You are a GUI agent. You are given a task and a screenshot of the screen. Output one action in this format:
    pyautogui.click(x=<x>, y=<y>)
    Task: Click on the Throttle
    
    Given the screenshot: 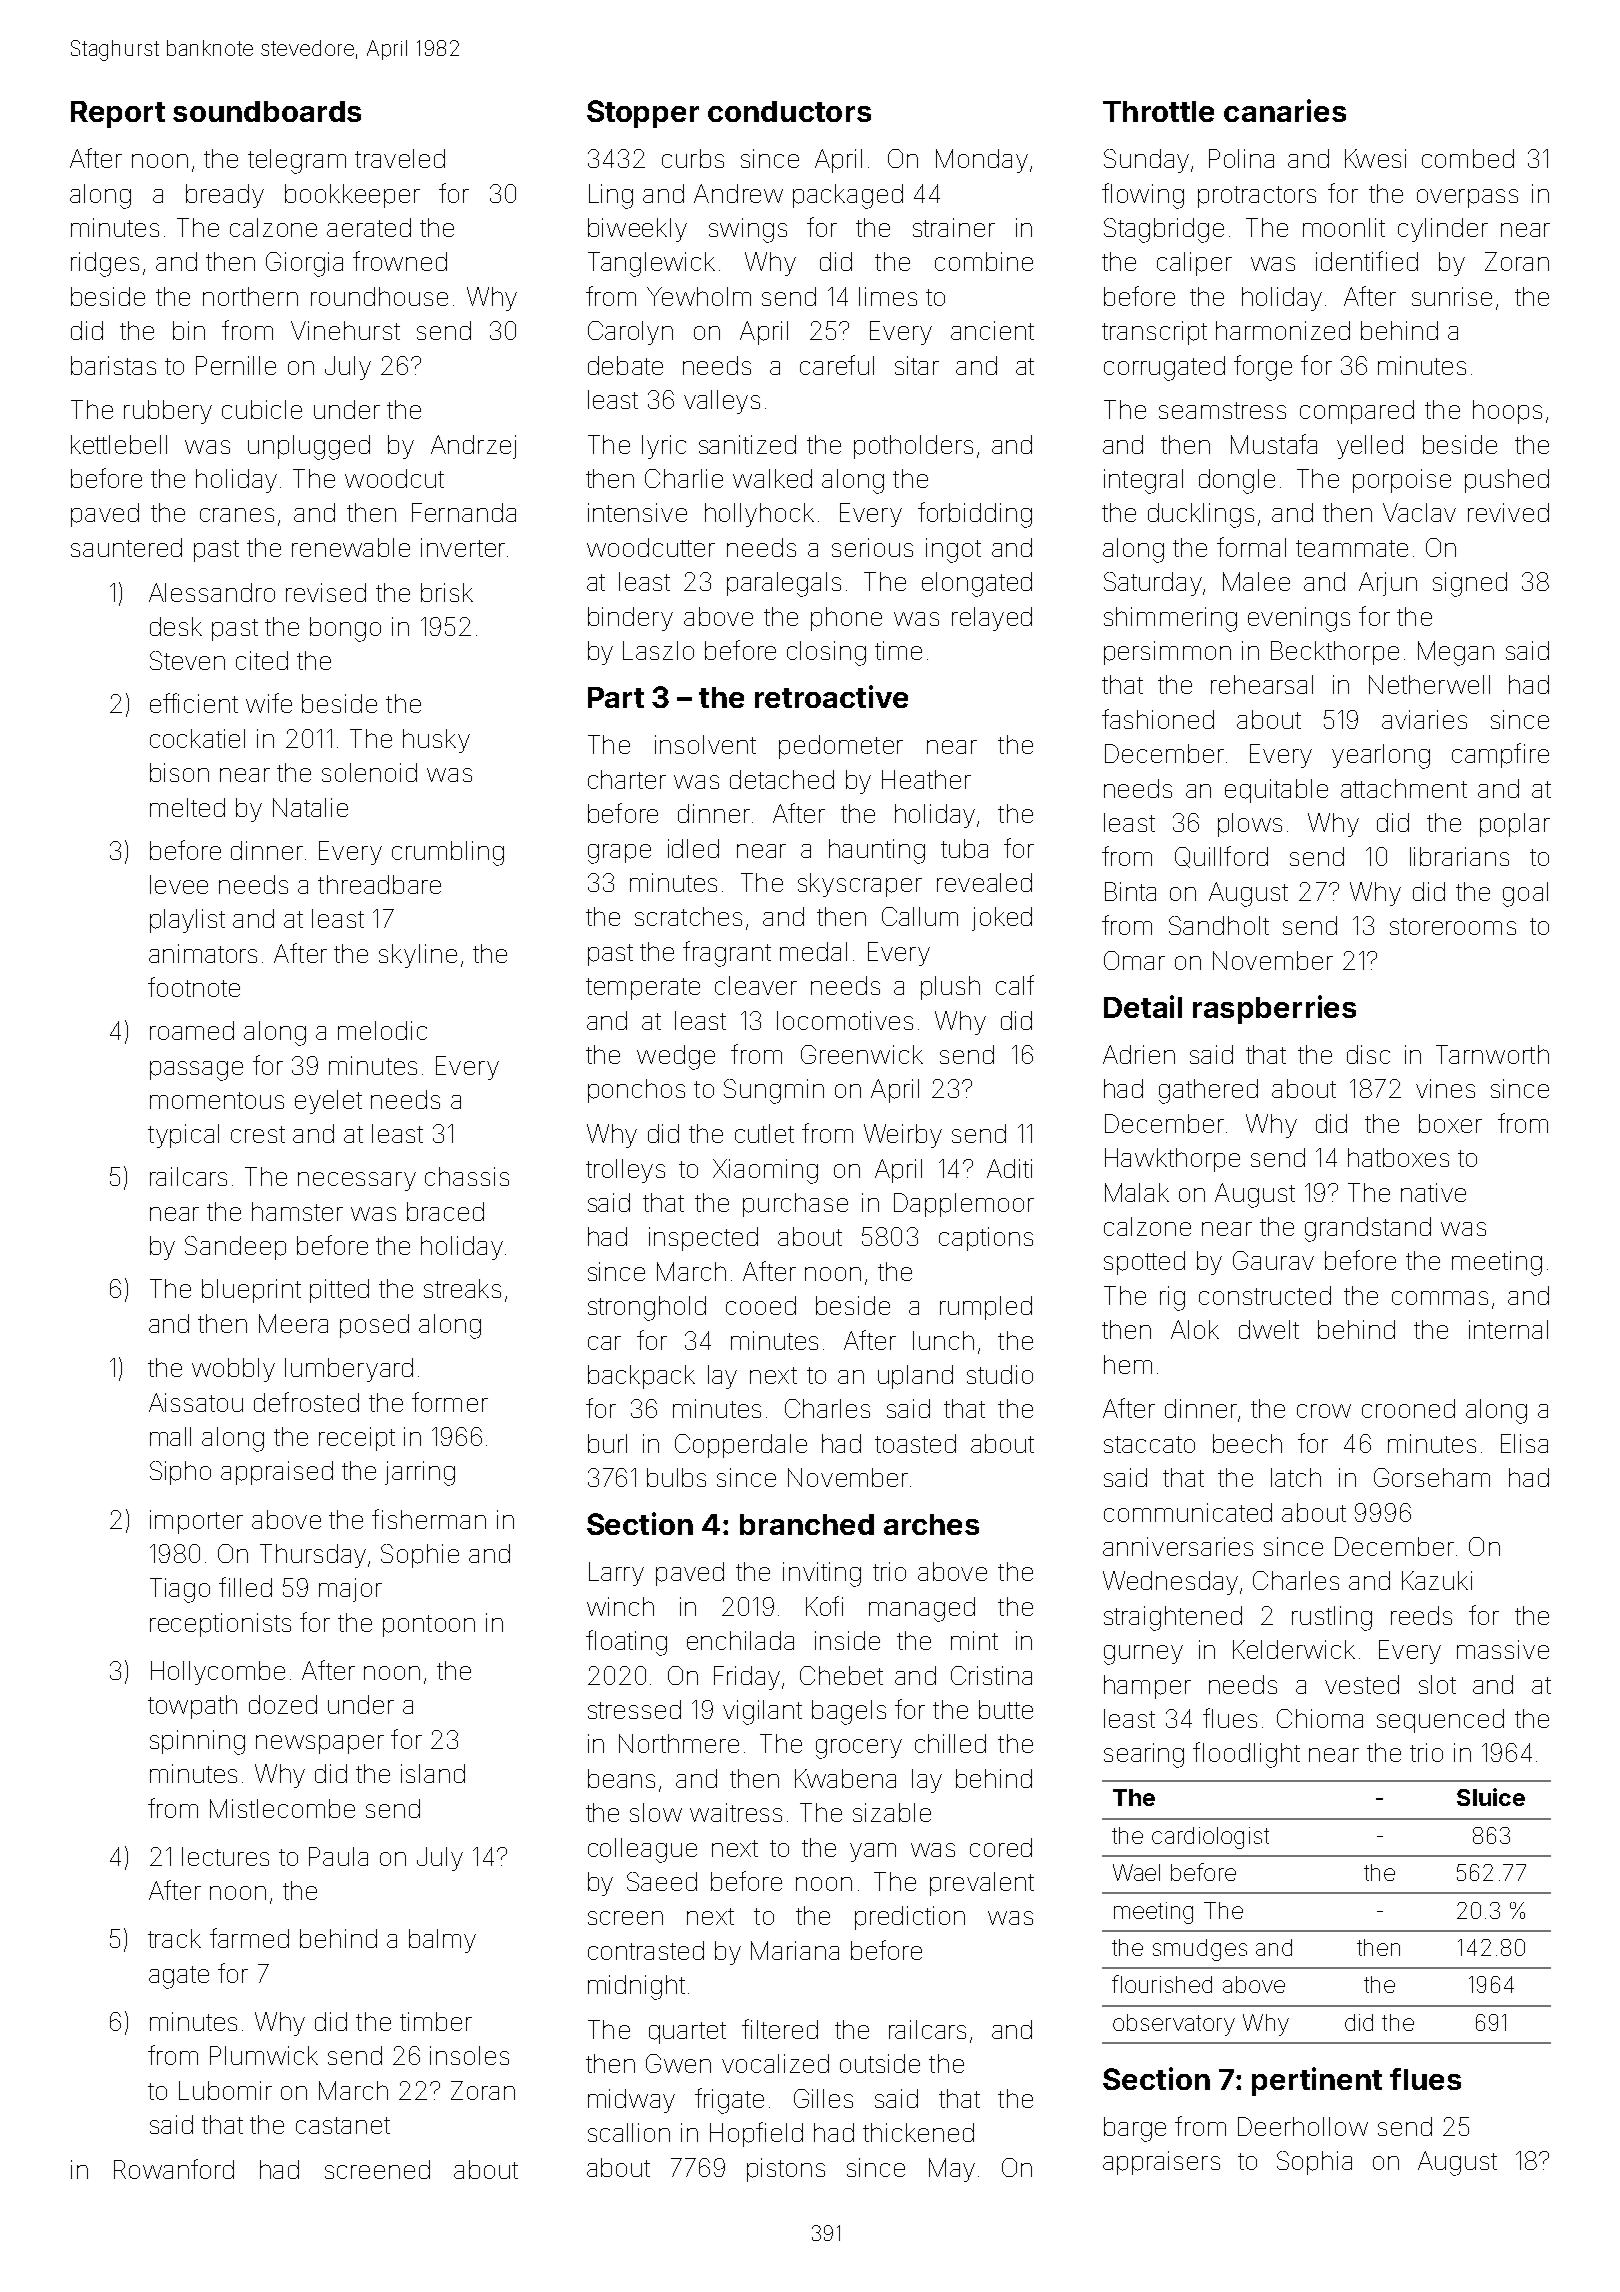 What is the action you would take?
    pyautogui.click(x=1158, y=111)
